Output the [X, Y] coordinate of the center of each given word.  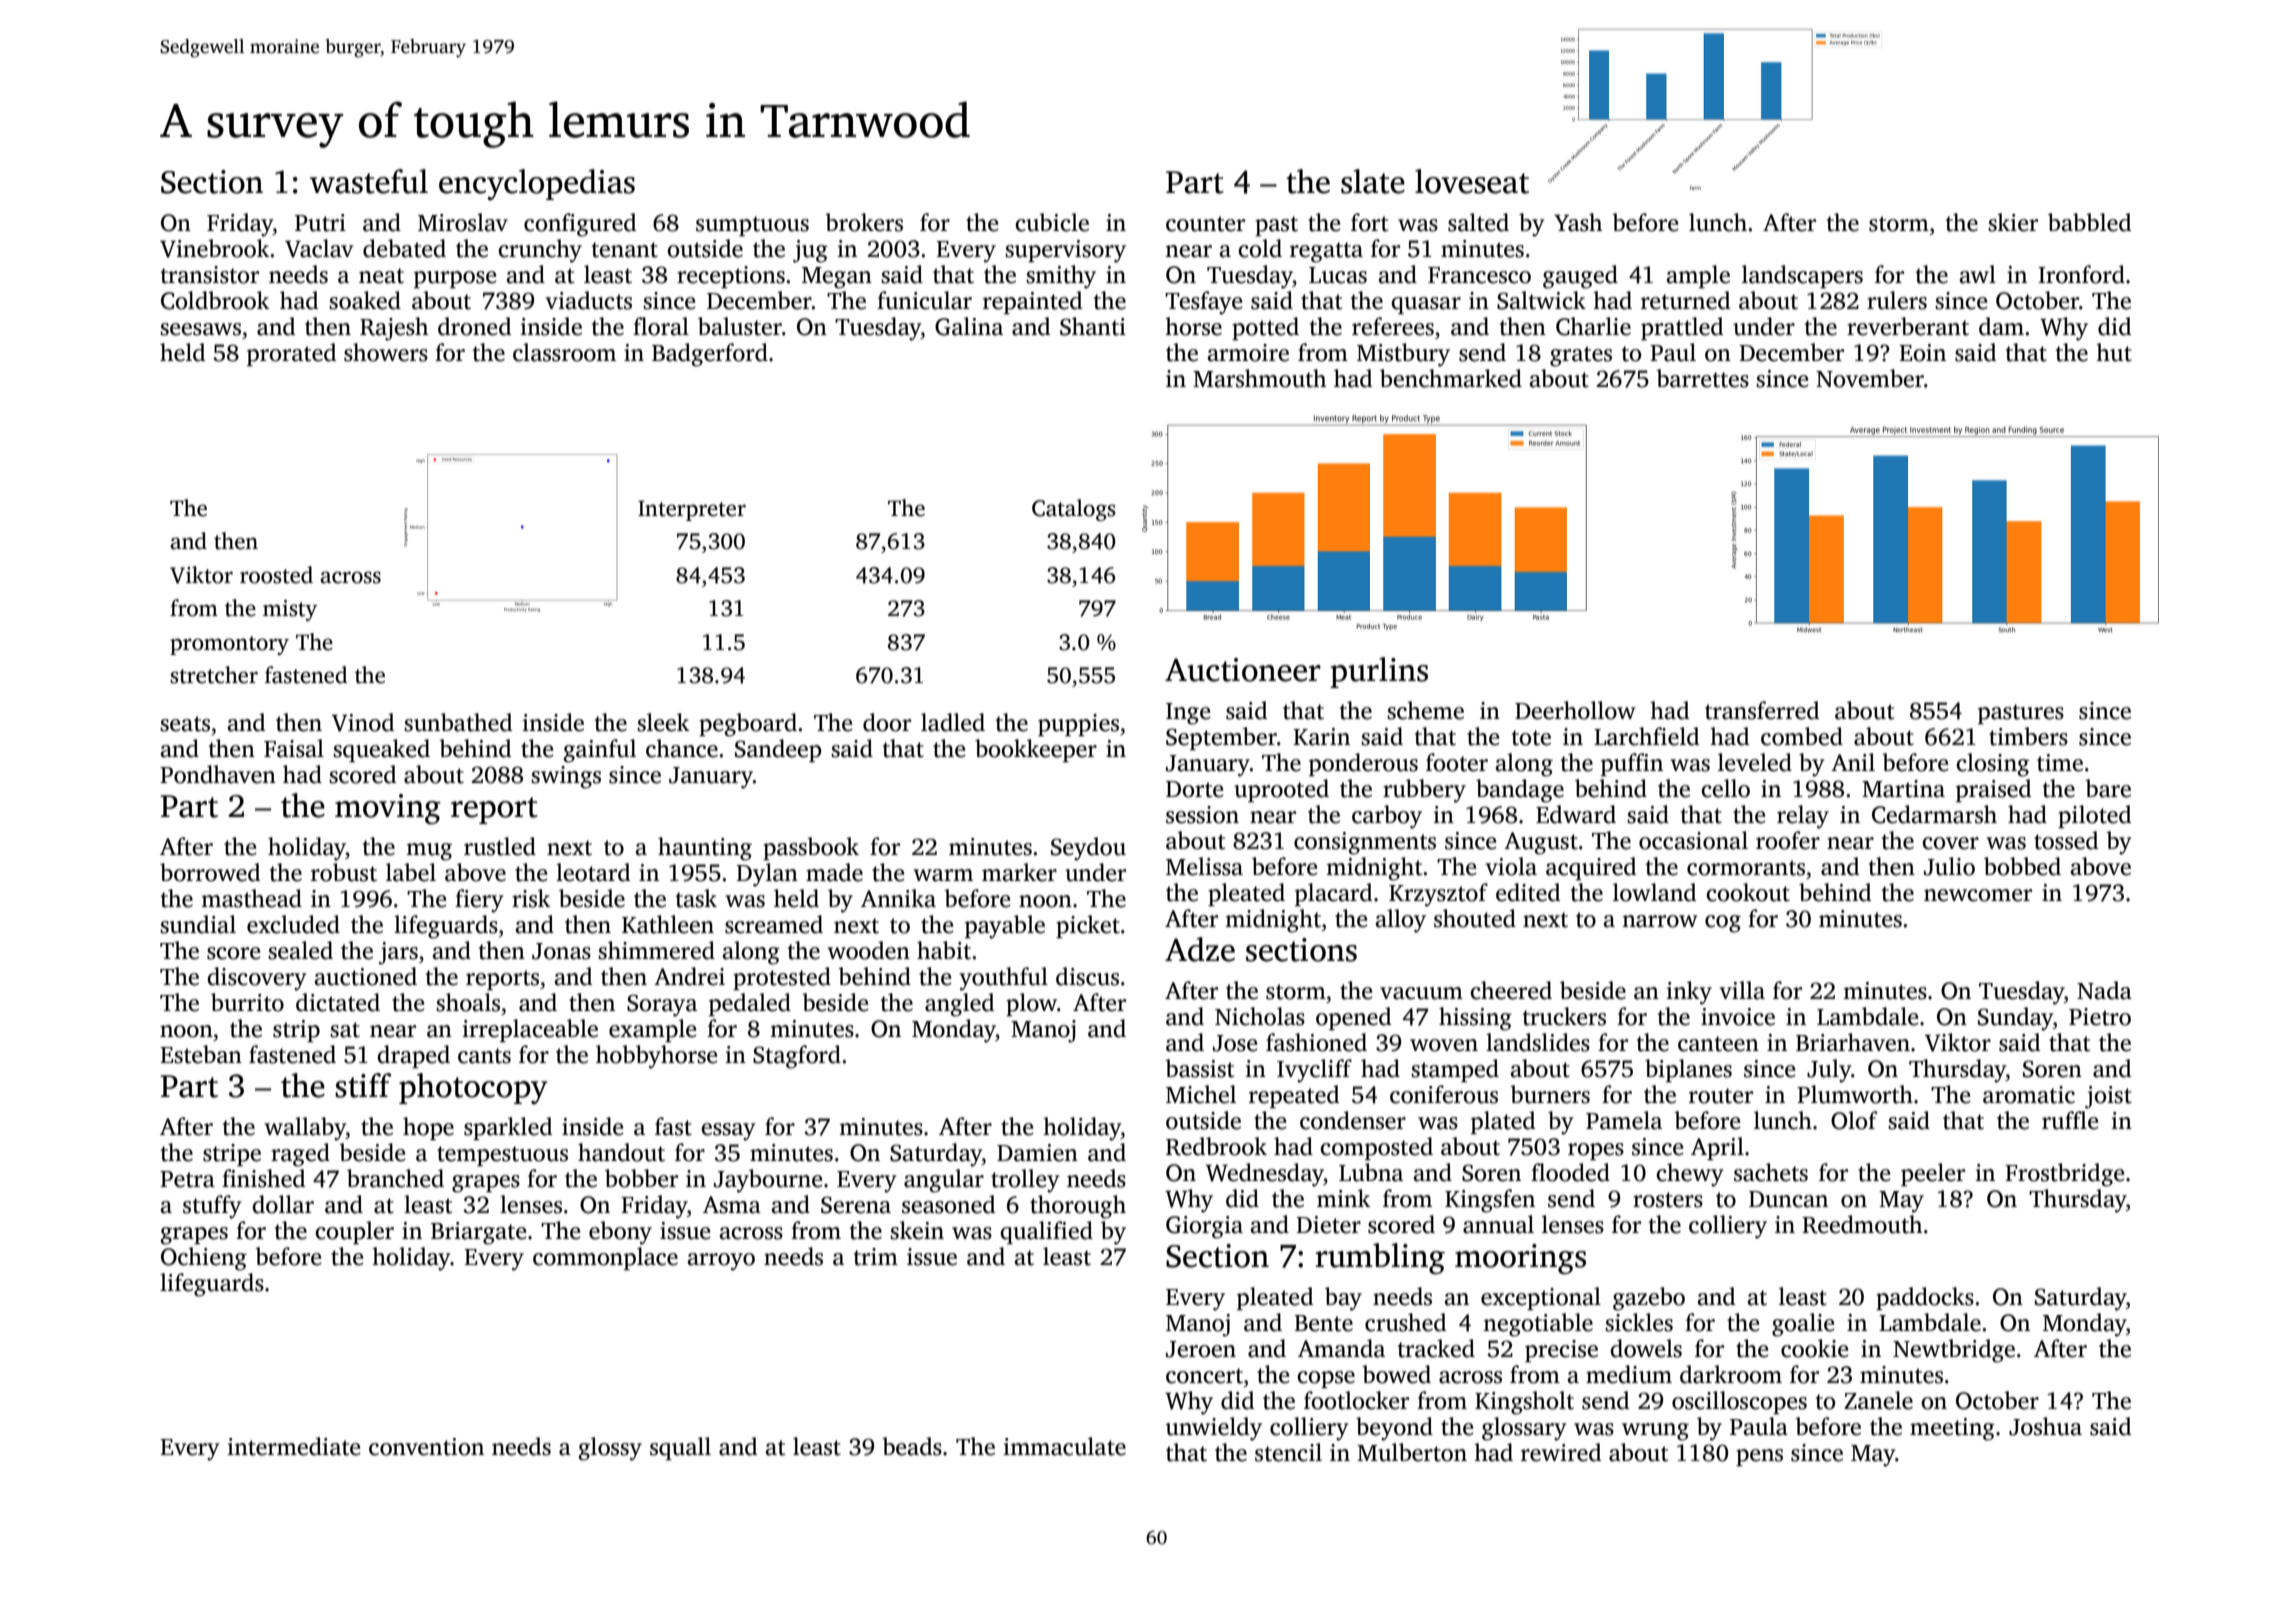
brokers [864, 222]
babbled [2089, 222]
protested [782, 978]
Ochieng [204, 1259]
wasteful [369, 181]
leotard [593, 872]
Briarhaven [1853, 1042]
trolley [1025, 1181]
